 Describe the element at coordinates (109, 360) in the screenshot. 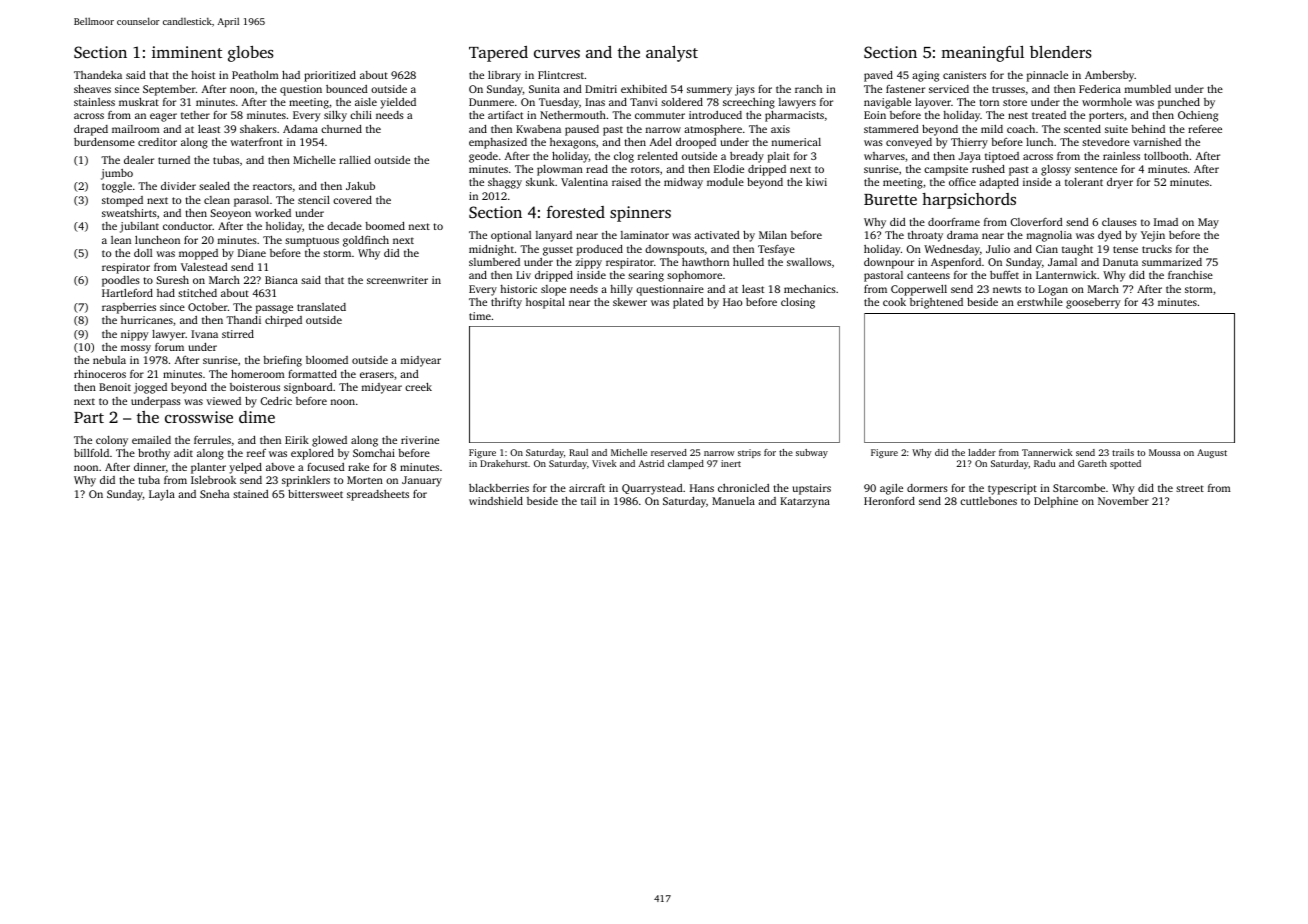

I see `nebula` at that location.
